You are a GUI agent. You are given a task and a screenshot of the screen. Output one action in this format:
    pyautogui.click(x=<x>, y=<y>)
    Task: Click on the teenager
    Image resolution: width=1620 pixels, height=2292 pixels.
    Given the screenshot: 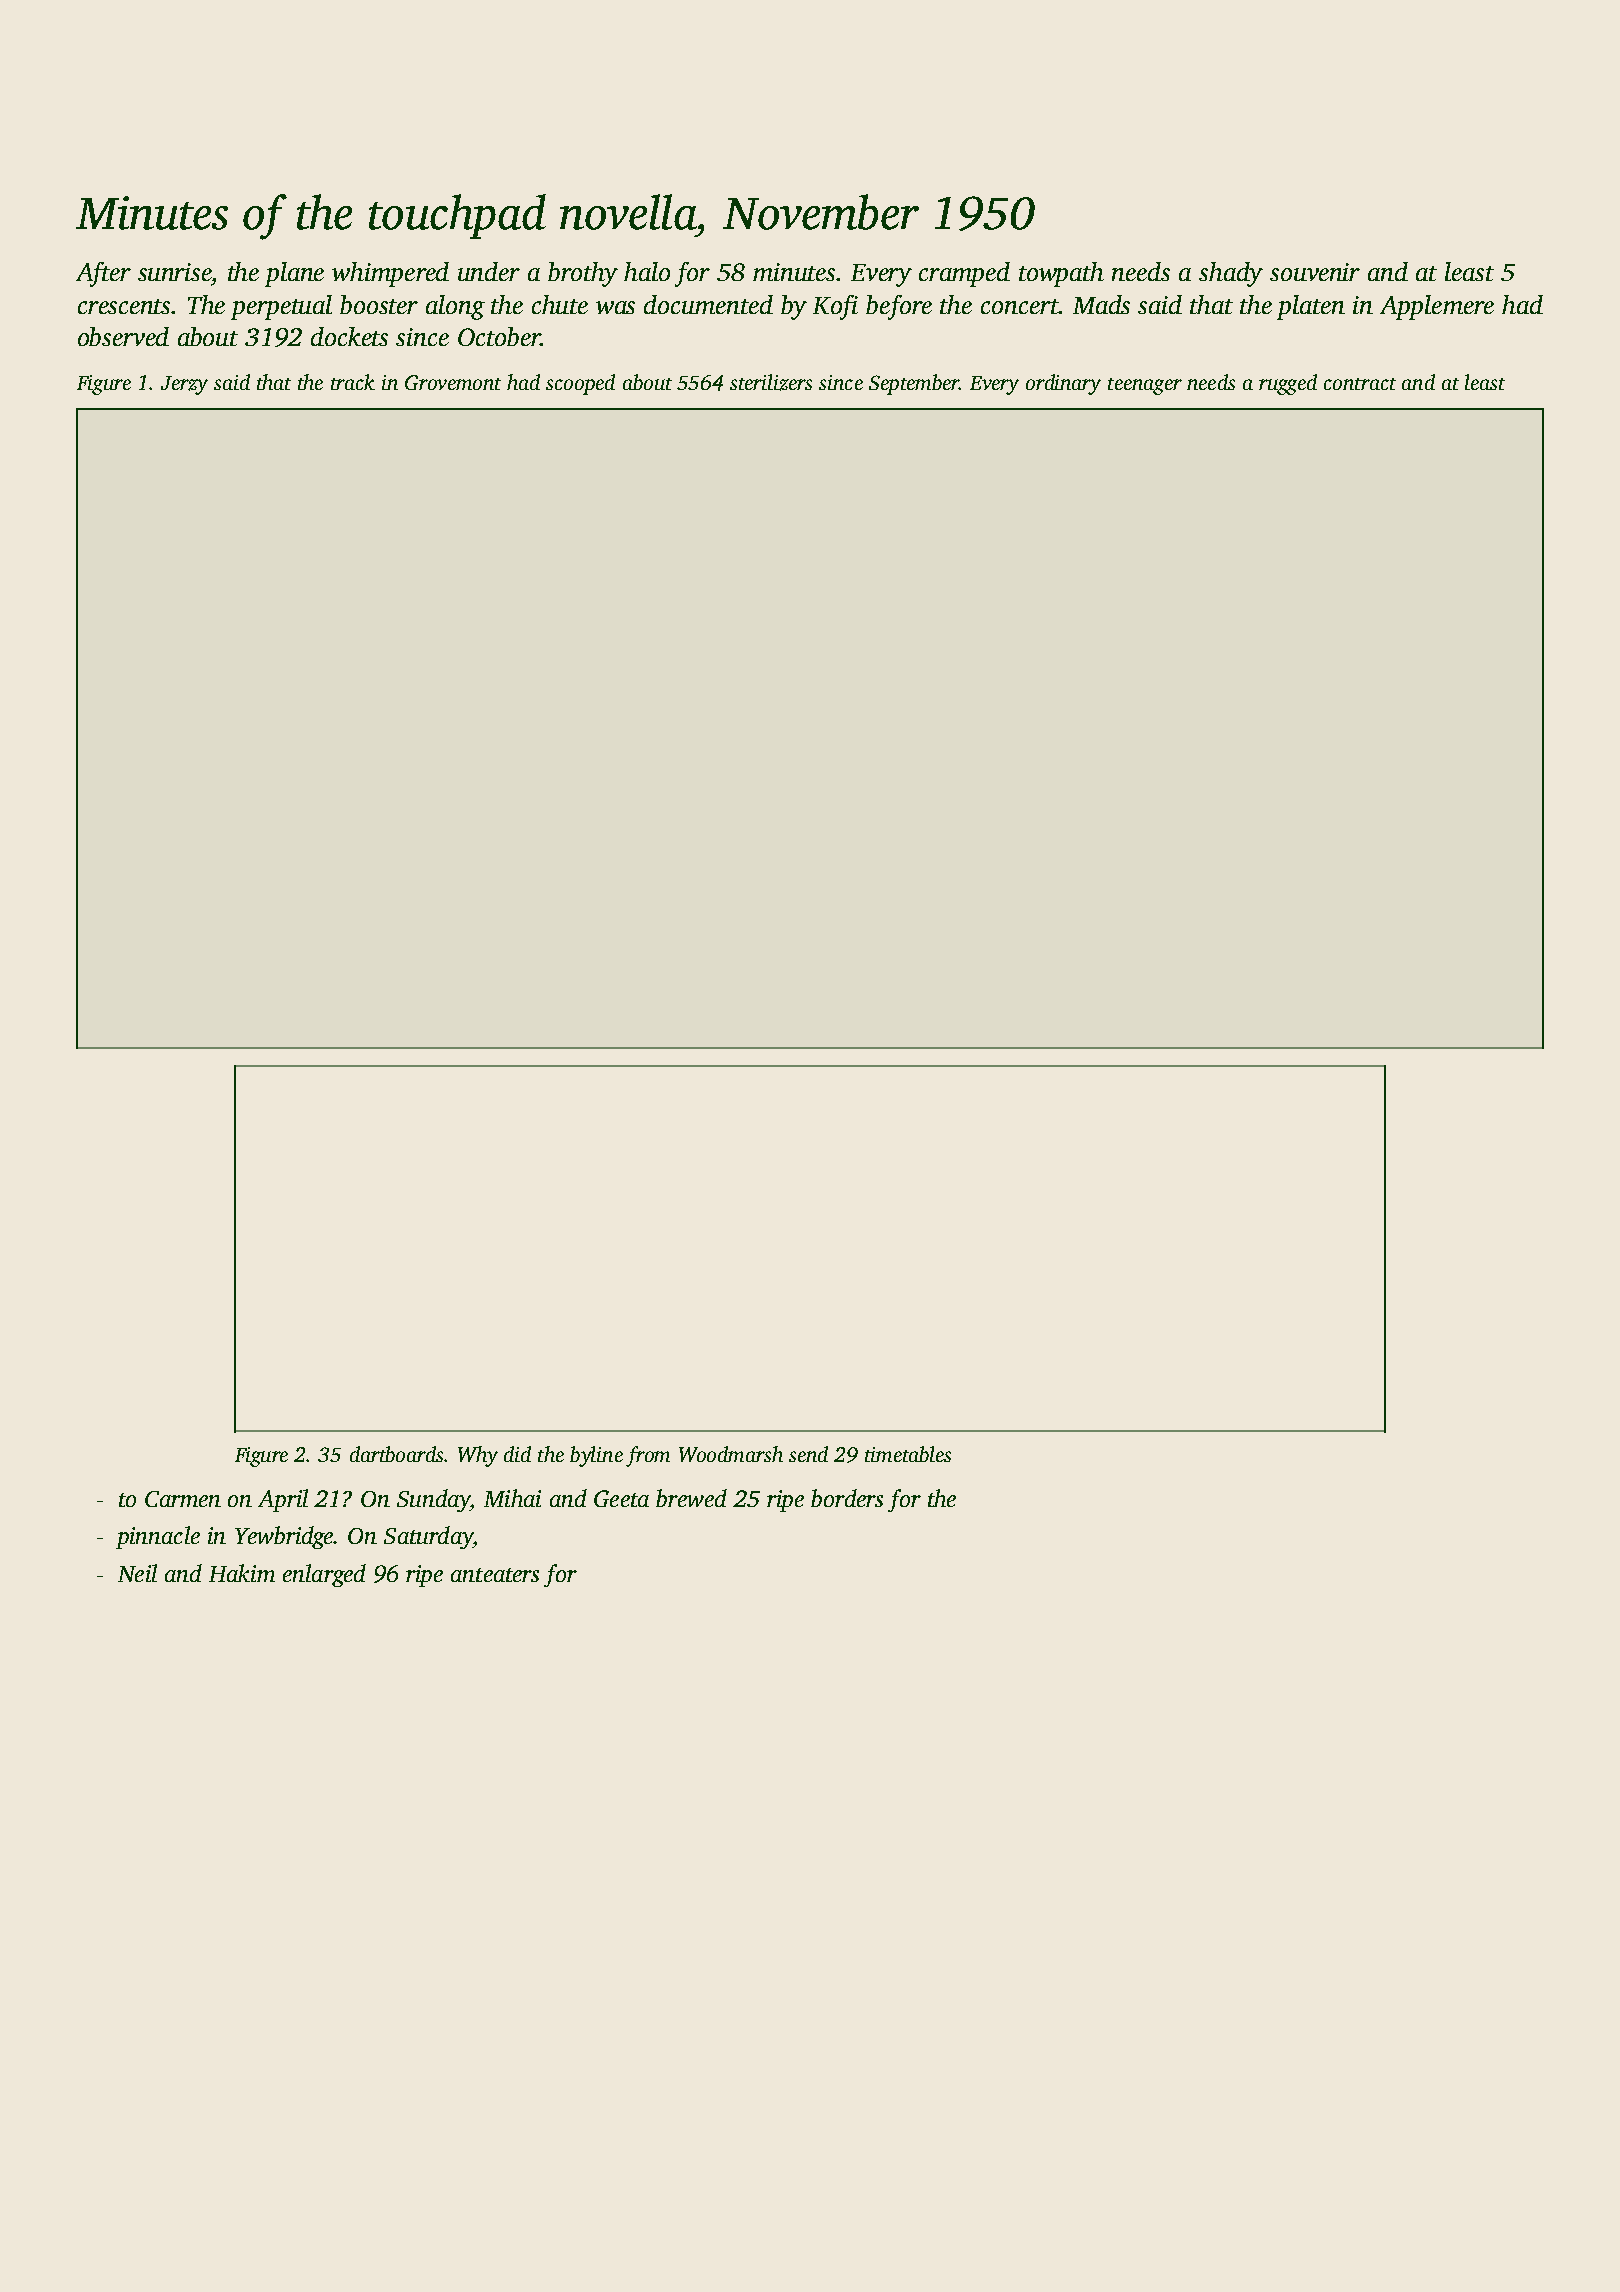 What is the action you would take?
    pyautogui.click(x=1145, y=386)
